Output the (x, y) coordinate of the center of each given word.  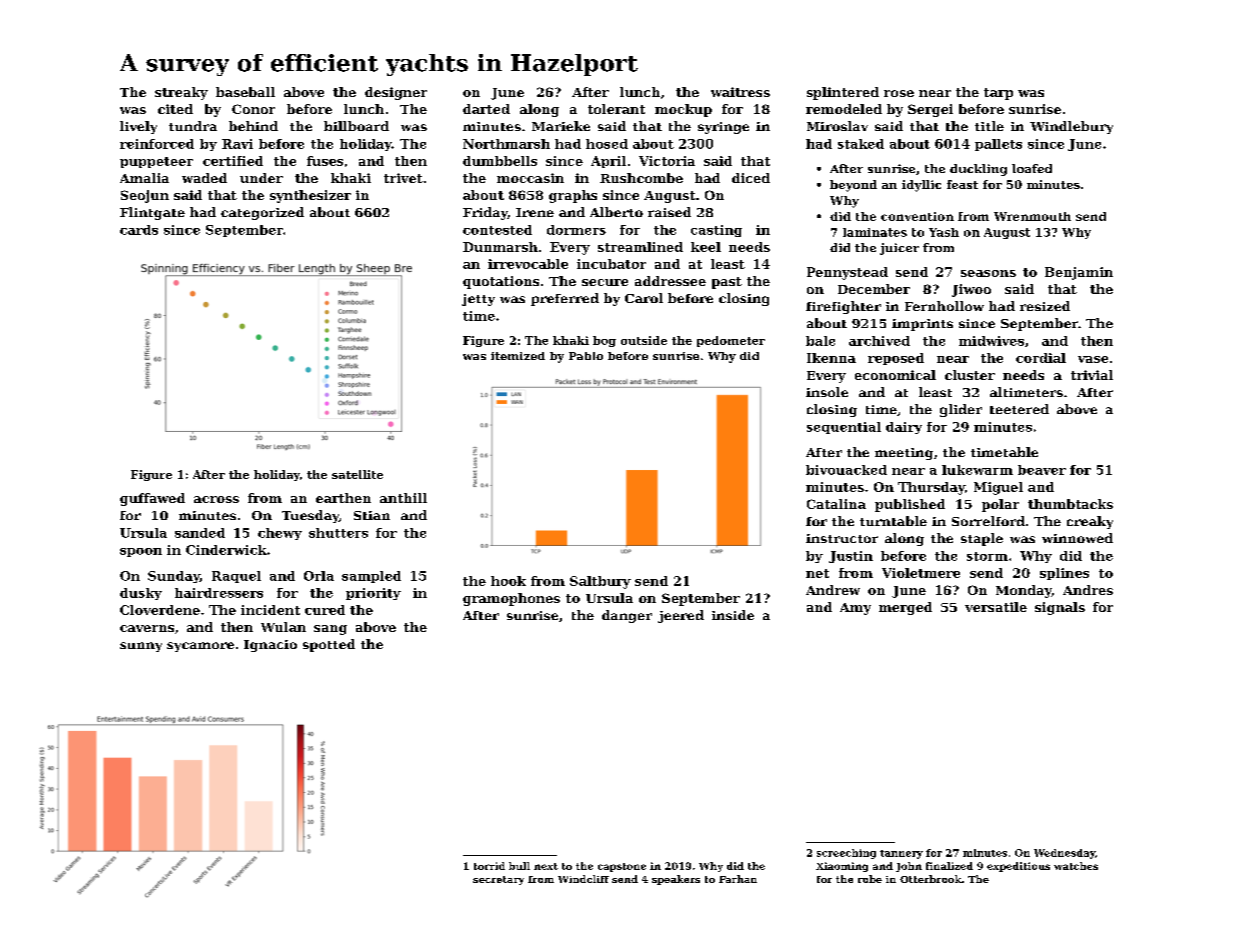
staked (861, 144)
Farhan (738, 879)
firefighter (843, 307)
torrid (489, 866)
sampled (371, 577)
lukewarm (977, 470)
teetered (1019, 409)
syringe (723, 128)
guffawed (152, 499)
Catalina (836, 504)
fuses (325, 161)
